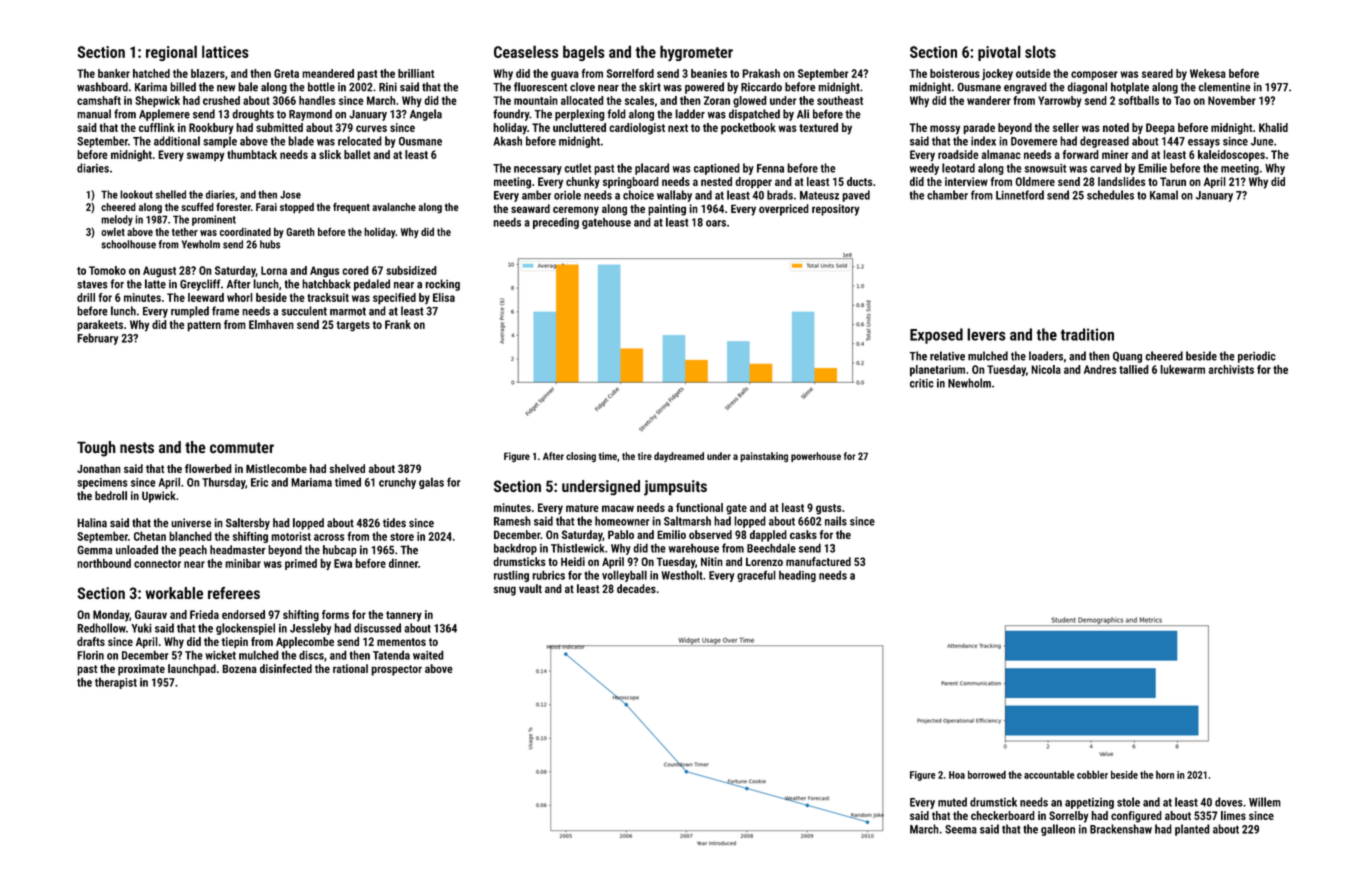 Image resolution: width=1372 pixels, height=887 pixels. Describe the element at coordinates (1160, 128) in the document. I see `Deepa` at that location.
